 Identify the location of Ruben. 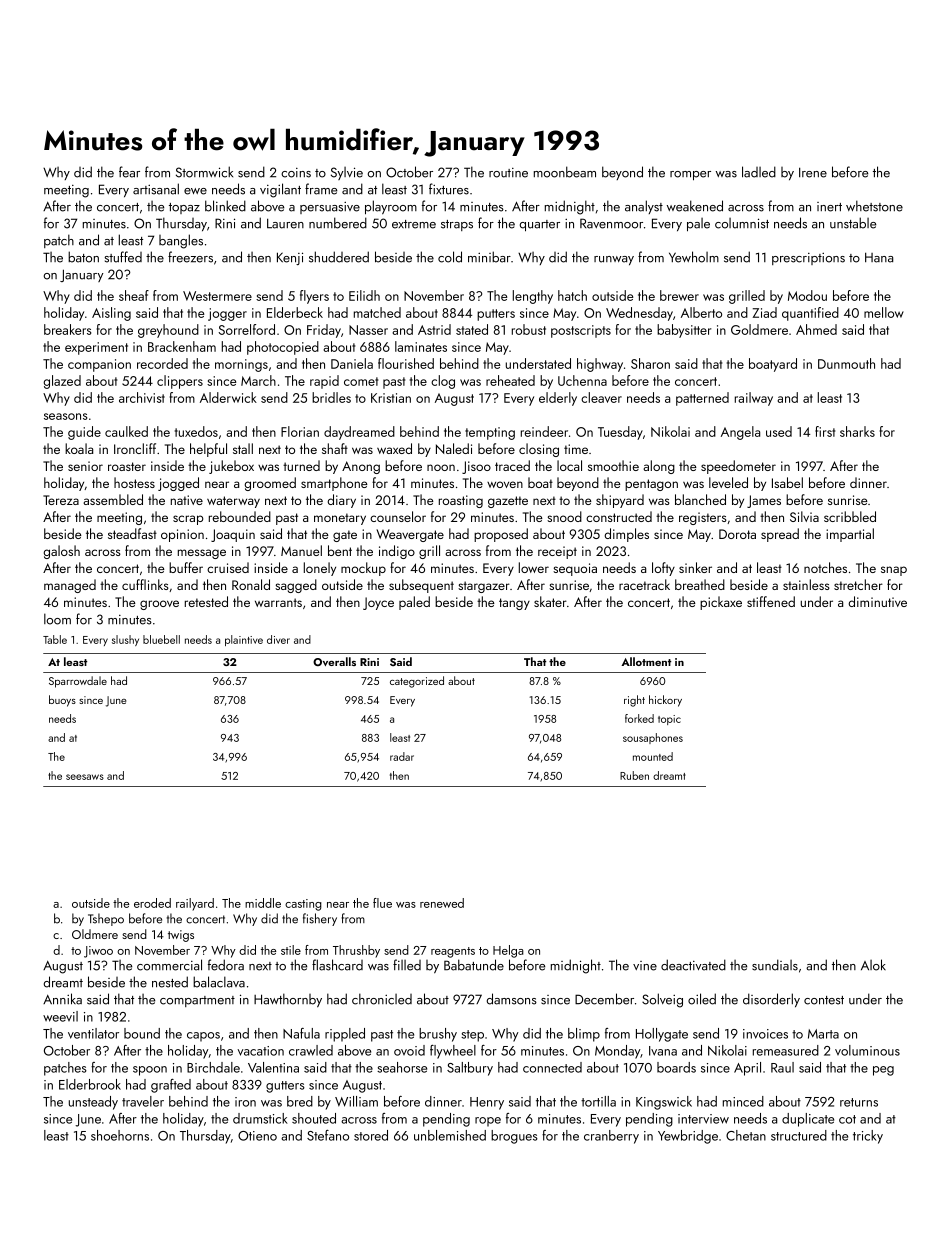
(634, 775).
